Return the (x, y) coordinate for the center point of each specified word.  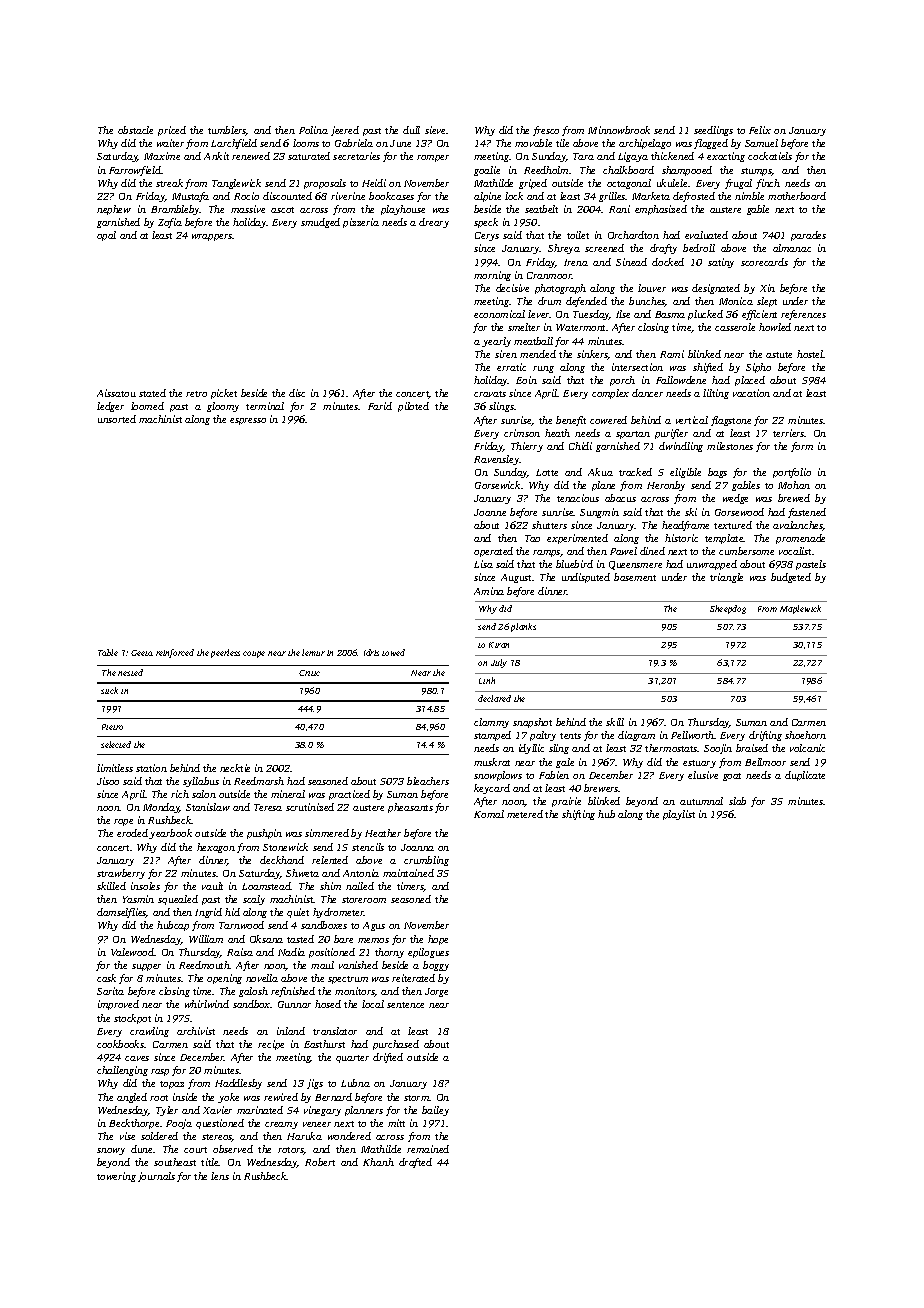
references (803, 315)
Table (108, 652)
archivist (196, 1031)
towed (393, 652)
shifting (578, 815)
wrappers (212, 237)
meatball (533, 341)
